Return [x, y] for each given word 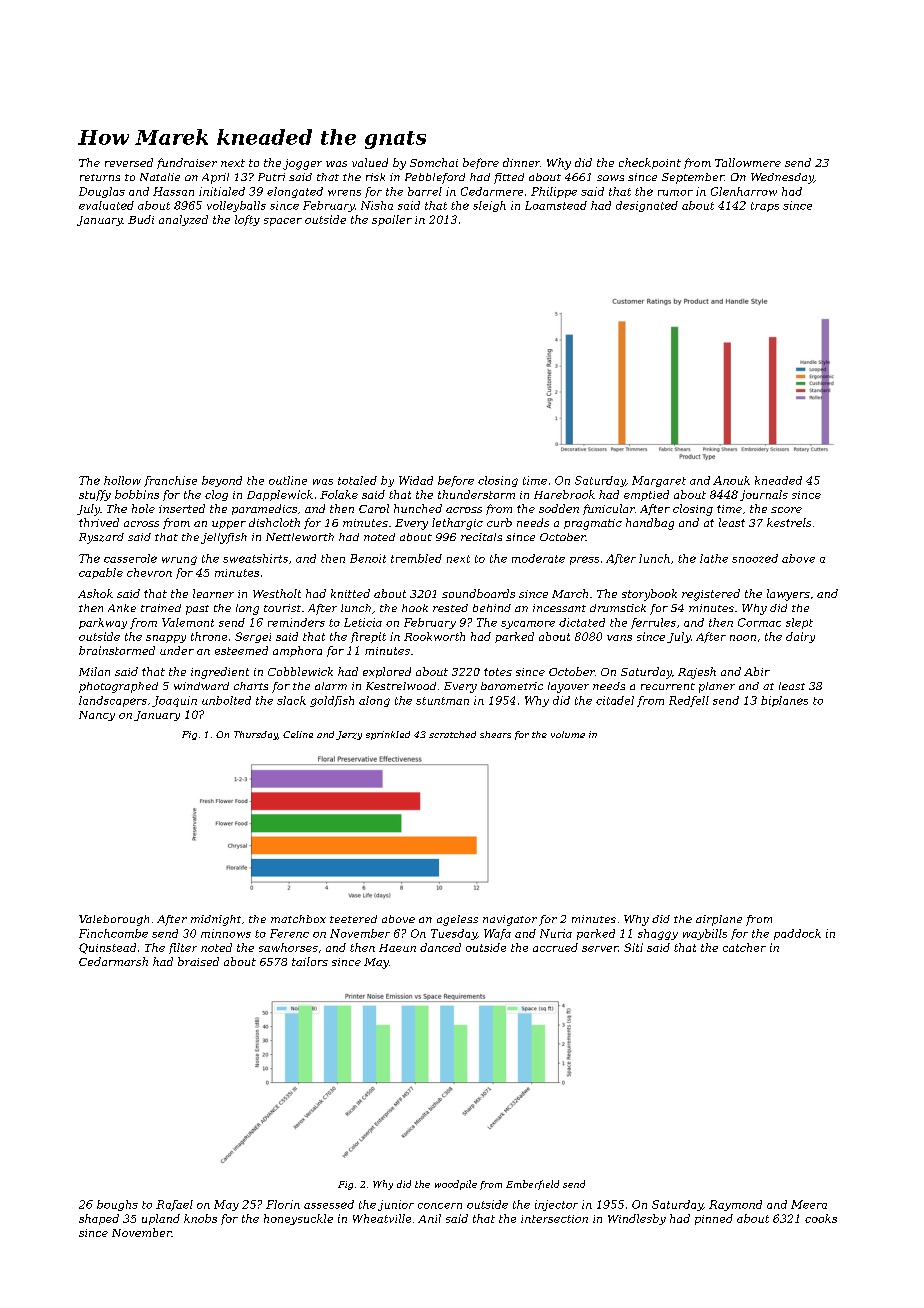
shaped [99, 1219]
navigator [510, 920]
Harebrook [564, 494]
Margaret [659, 481]
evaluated [106, 205]
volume [568, 734]
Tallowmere [748, 162]
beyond [222, 481]
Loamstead [556, 205]
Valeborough [114, 920]
